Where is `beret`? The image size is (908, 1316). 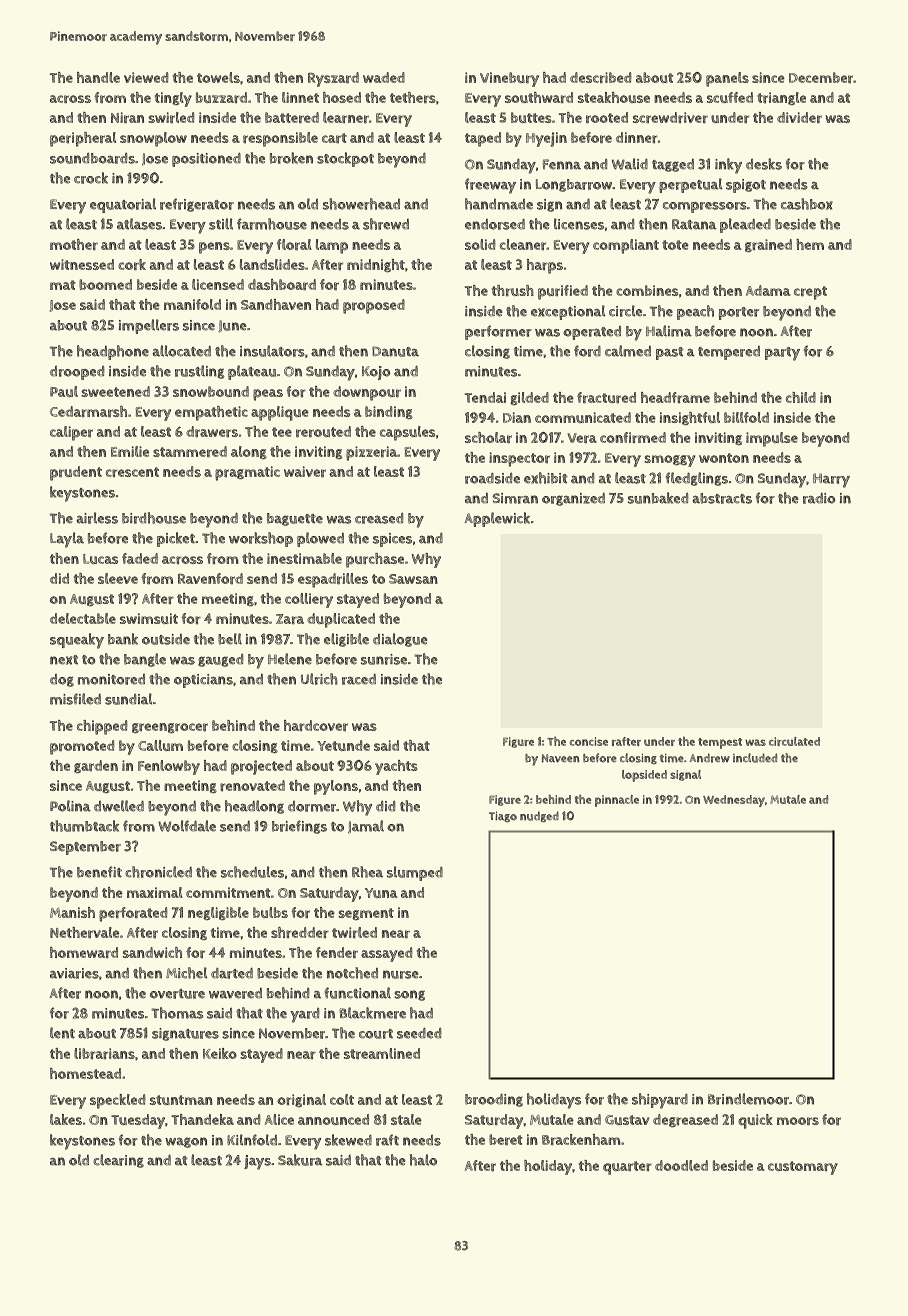
beret is located at coordinates (506, 1139).
